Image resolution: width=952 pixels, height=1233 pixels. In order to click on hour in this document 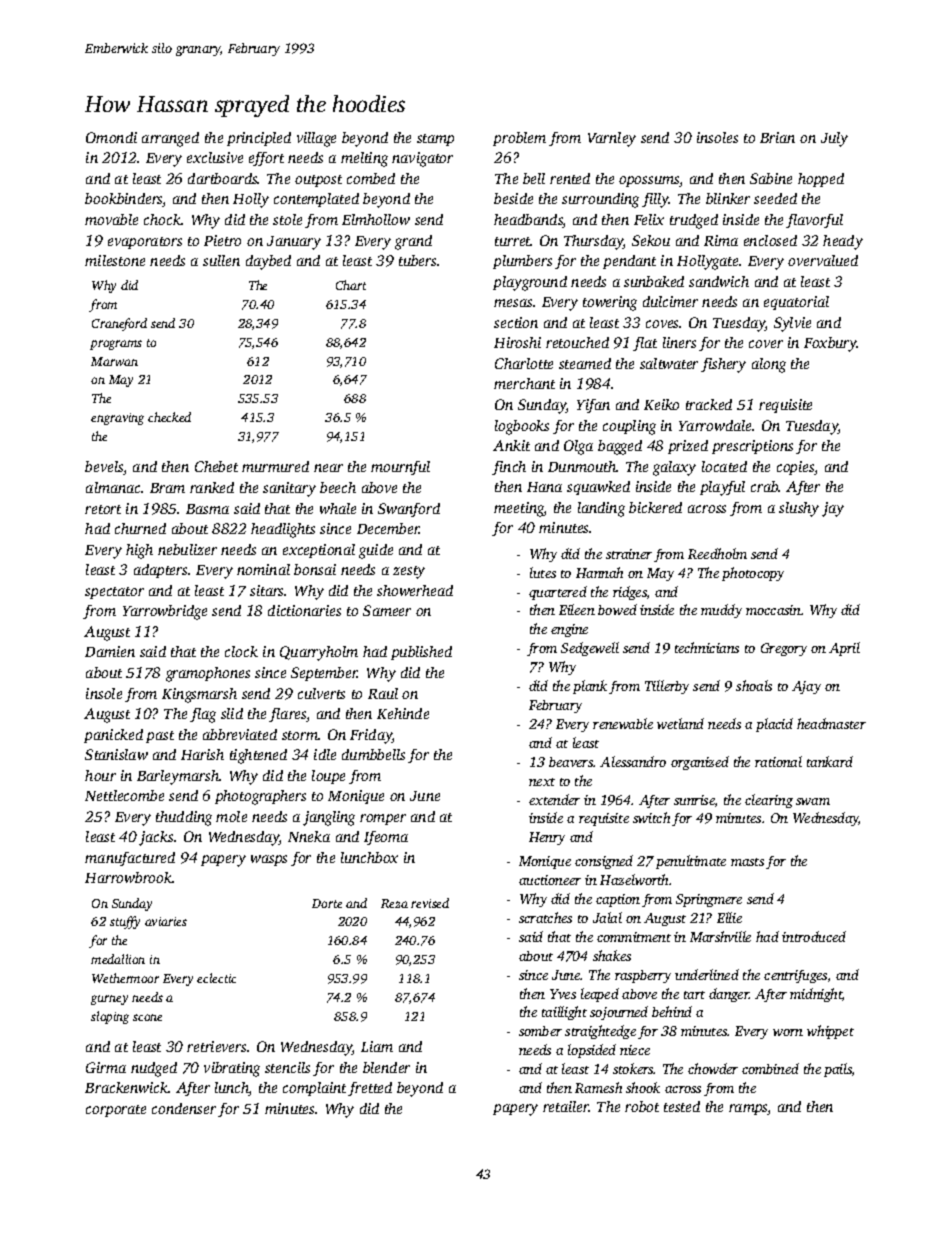, I will do `click(100, 775)`.
